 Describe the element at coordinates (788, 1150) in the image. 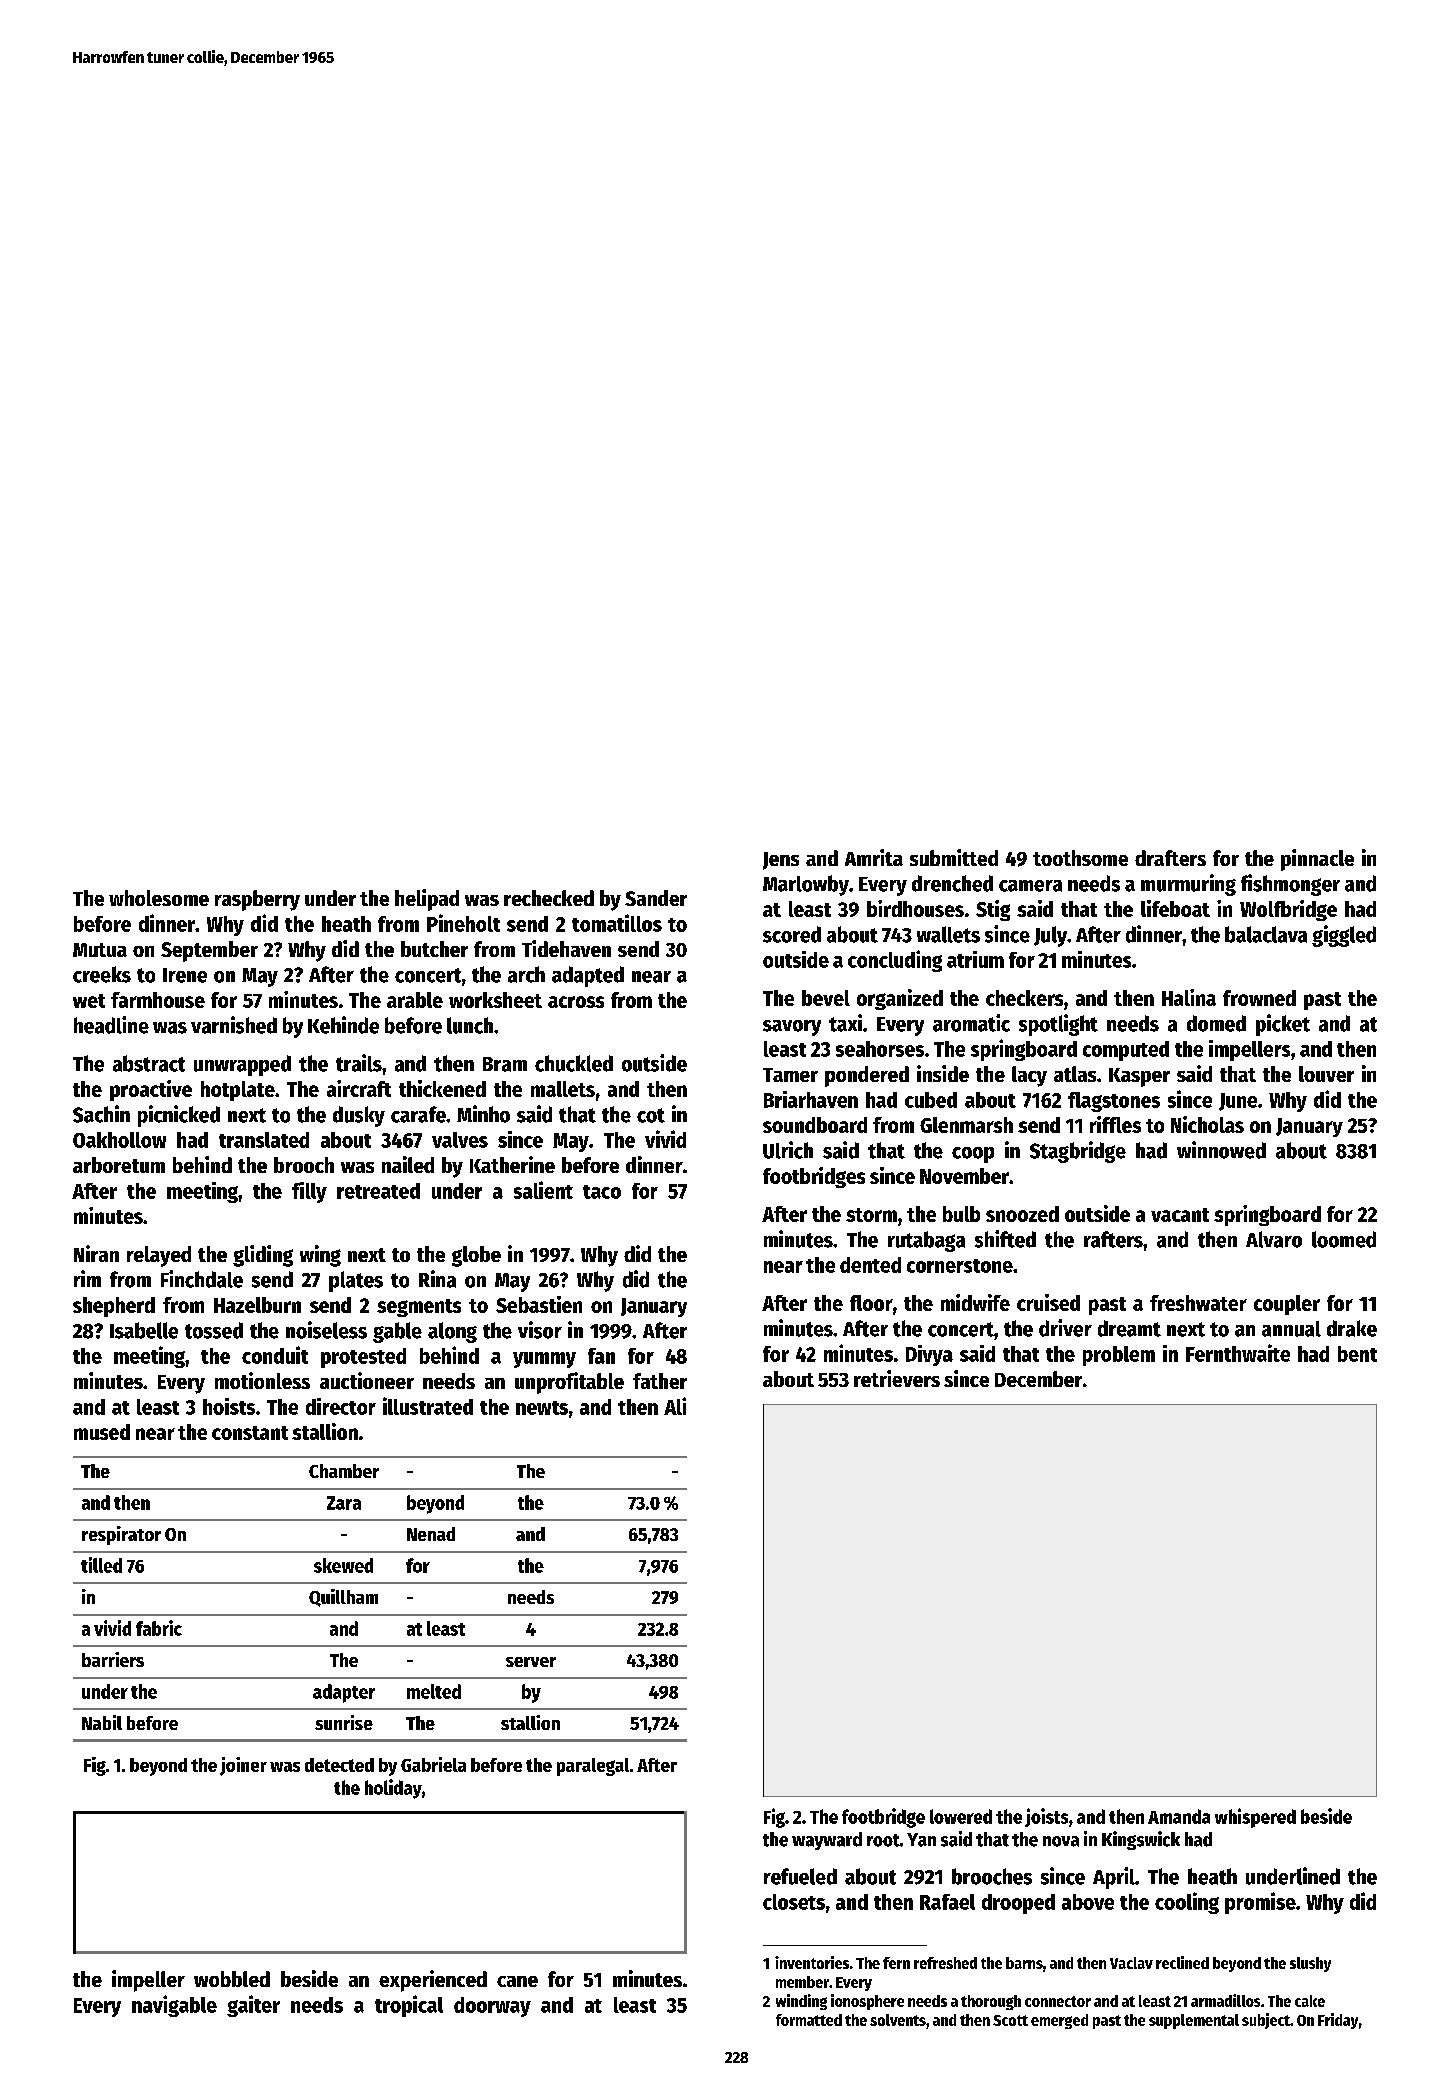

I see `Ulrich` at that location.
